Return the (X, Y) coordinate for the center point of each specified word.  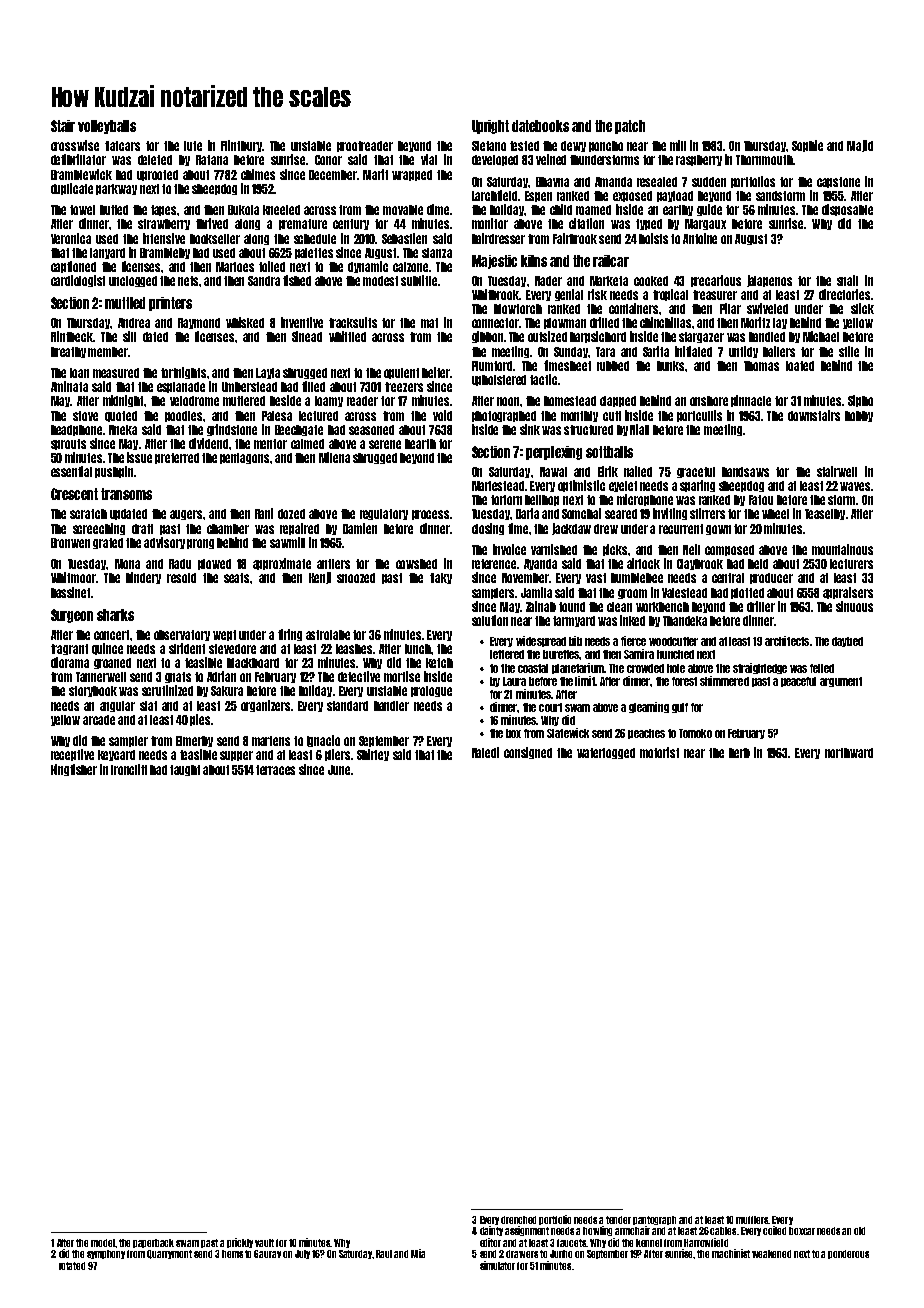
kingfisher (74, 770)
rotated (72, 1266)
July (302, 1254)
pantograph (654, 1220)
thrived (212, 223)
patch (630, 127)
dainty (491, 1231)
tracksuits (353, 322)
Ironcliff (129, 769)
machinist (731, 1253)
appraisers (848, 593)
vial (429, 159)
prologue (431, 691)
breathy (68, 352)
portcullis (699, 416)
